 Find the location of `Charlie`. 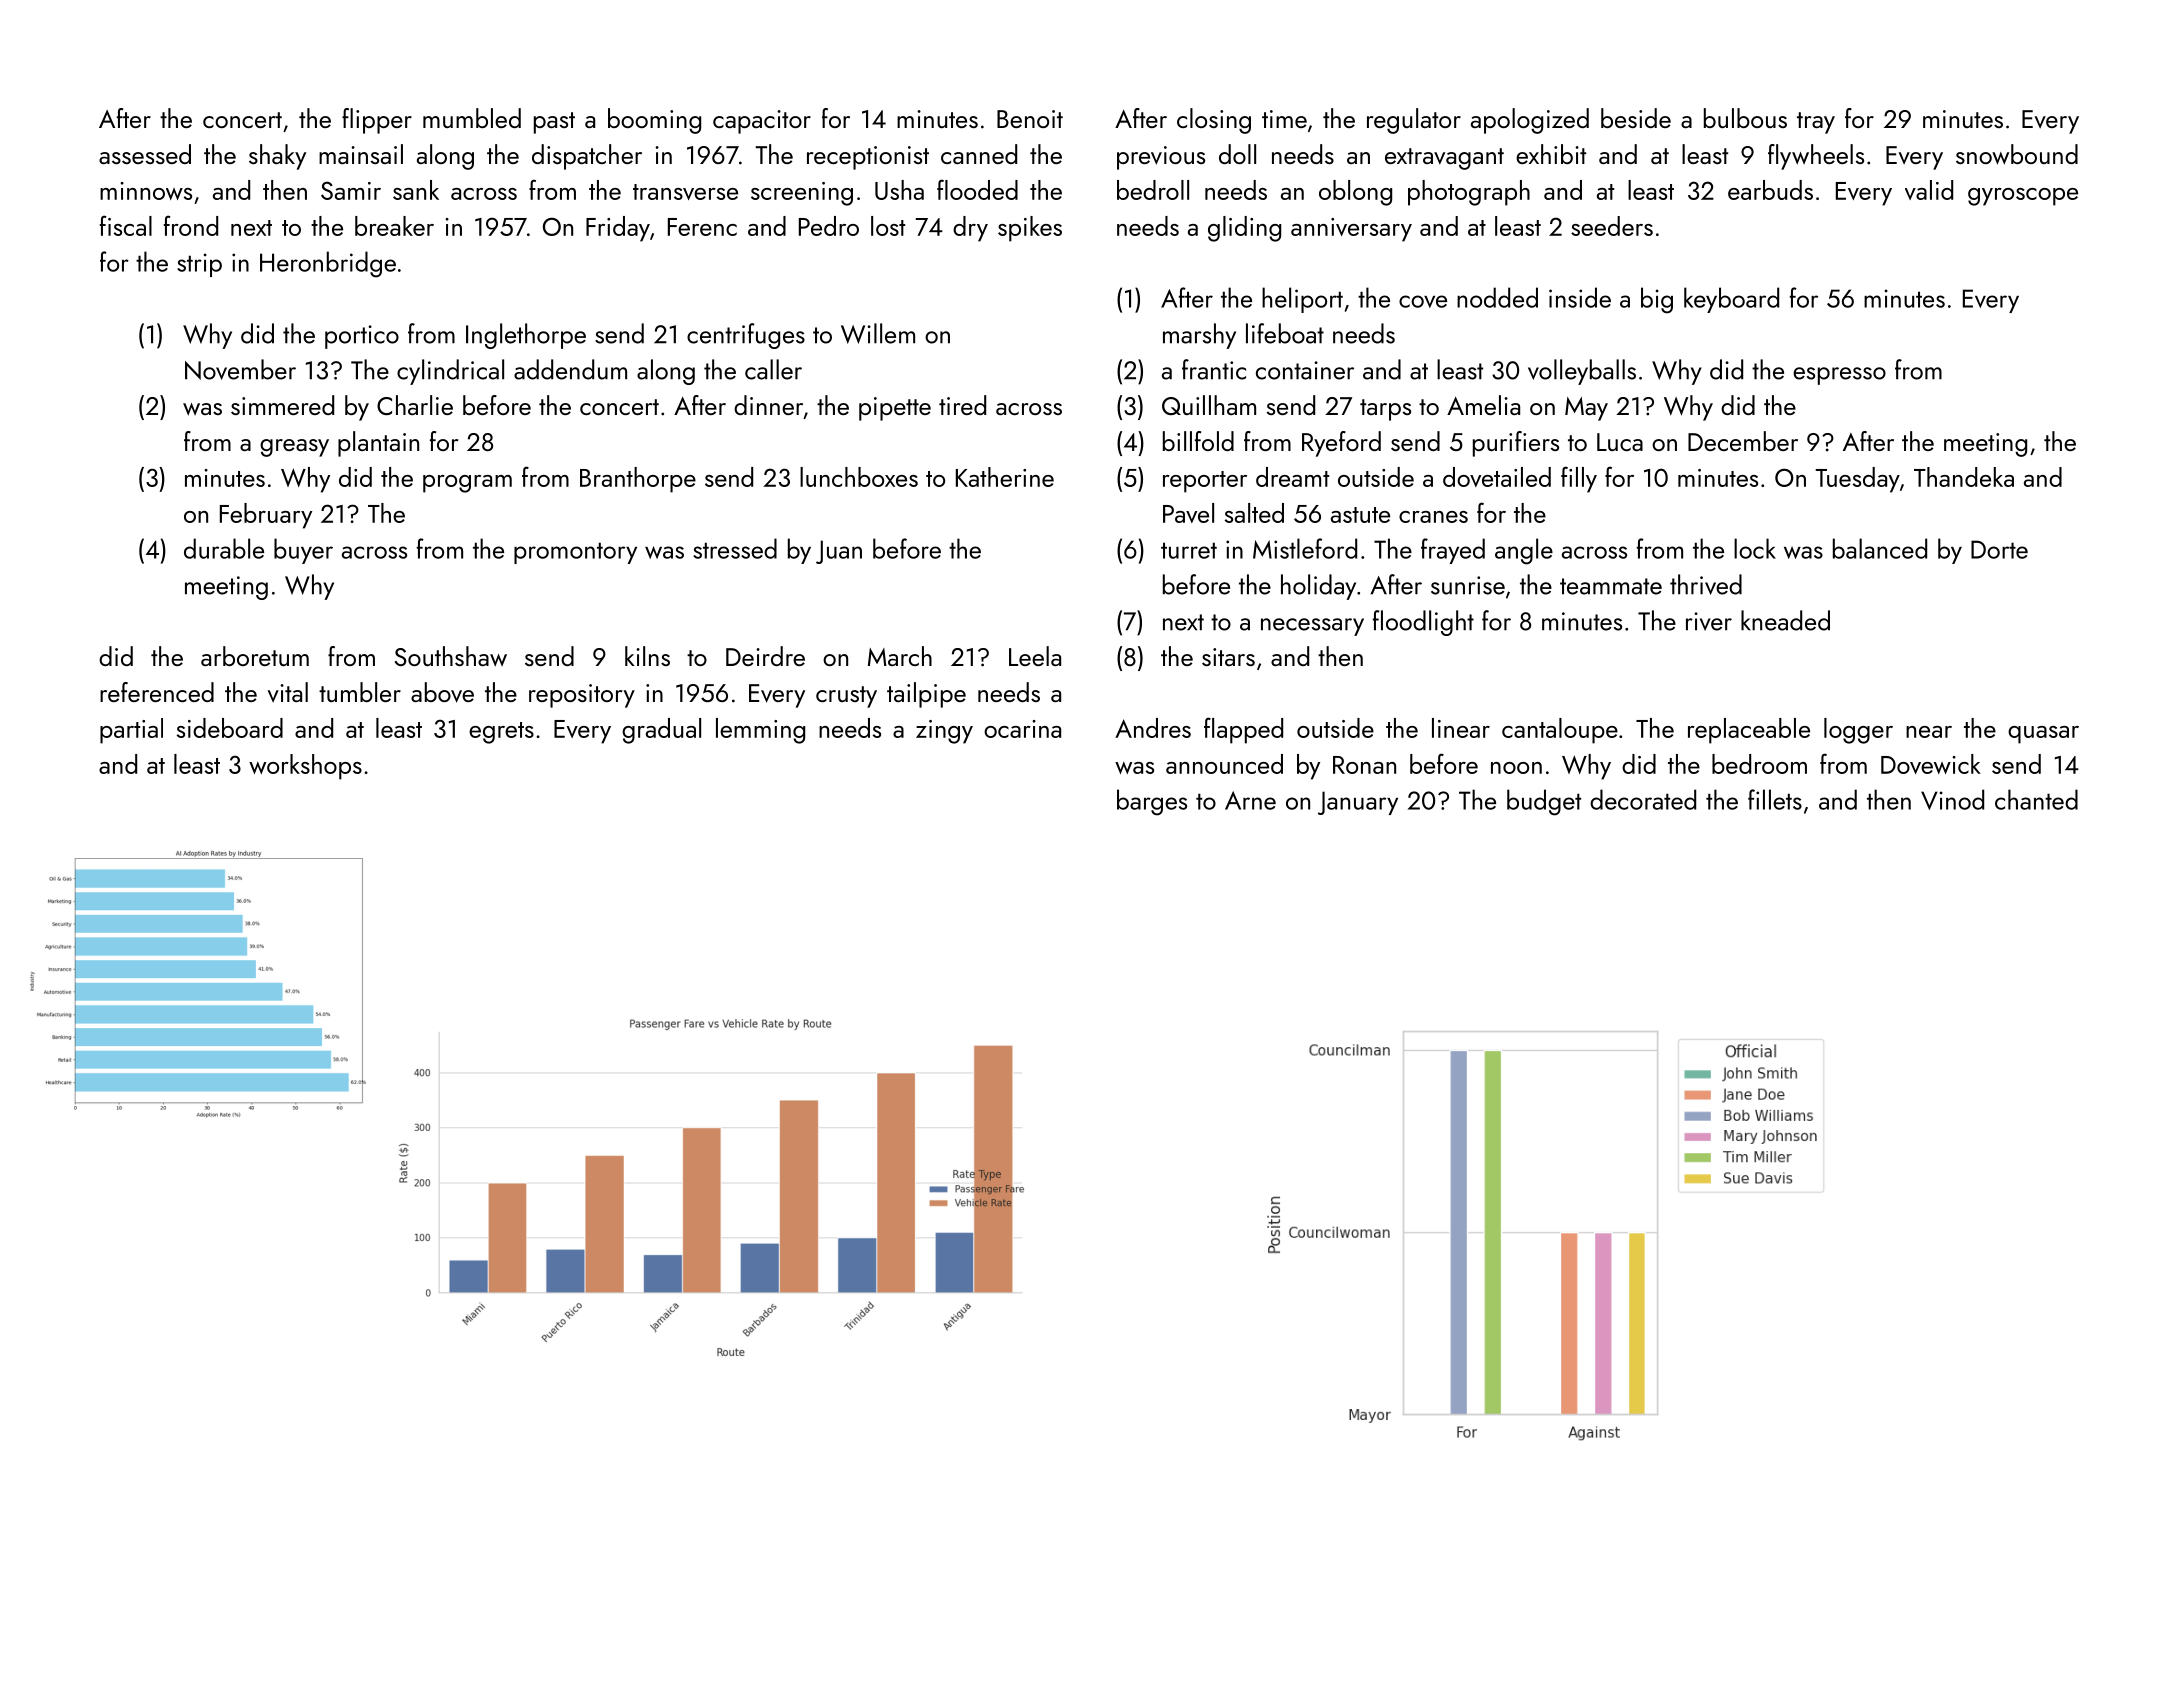

Charlie is located at coordinates (415, 405).
